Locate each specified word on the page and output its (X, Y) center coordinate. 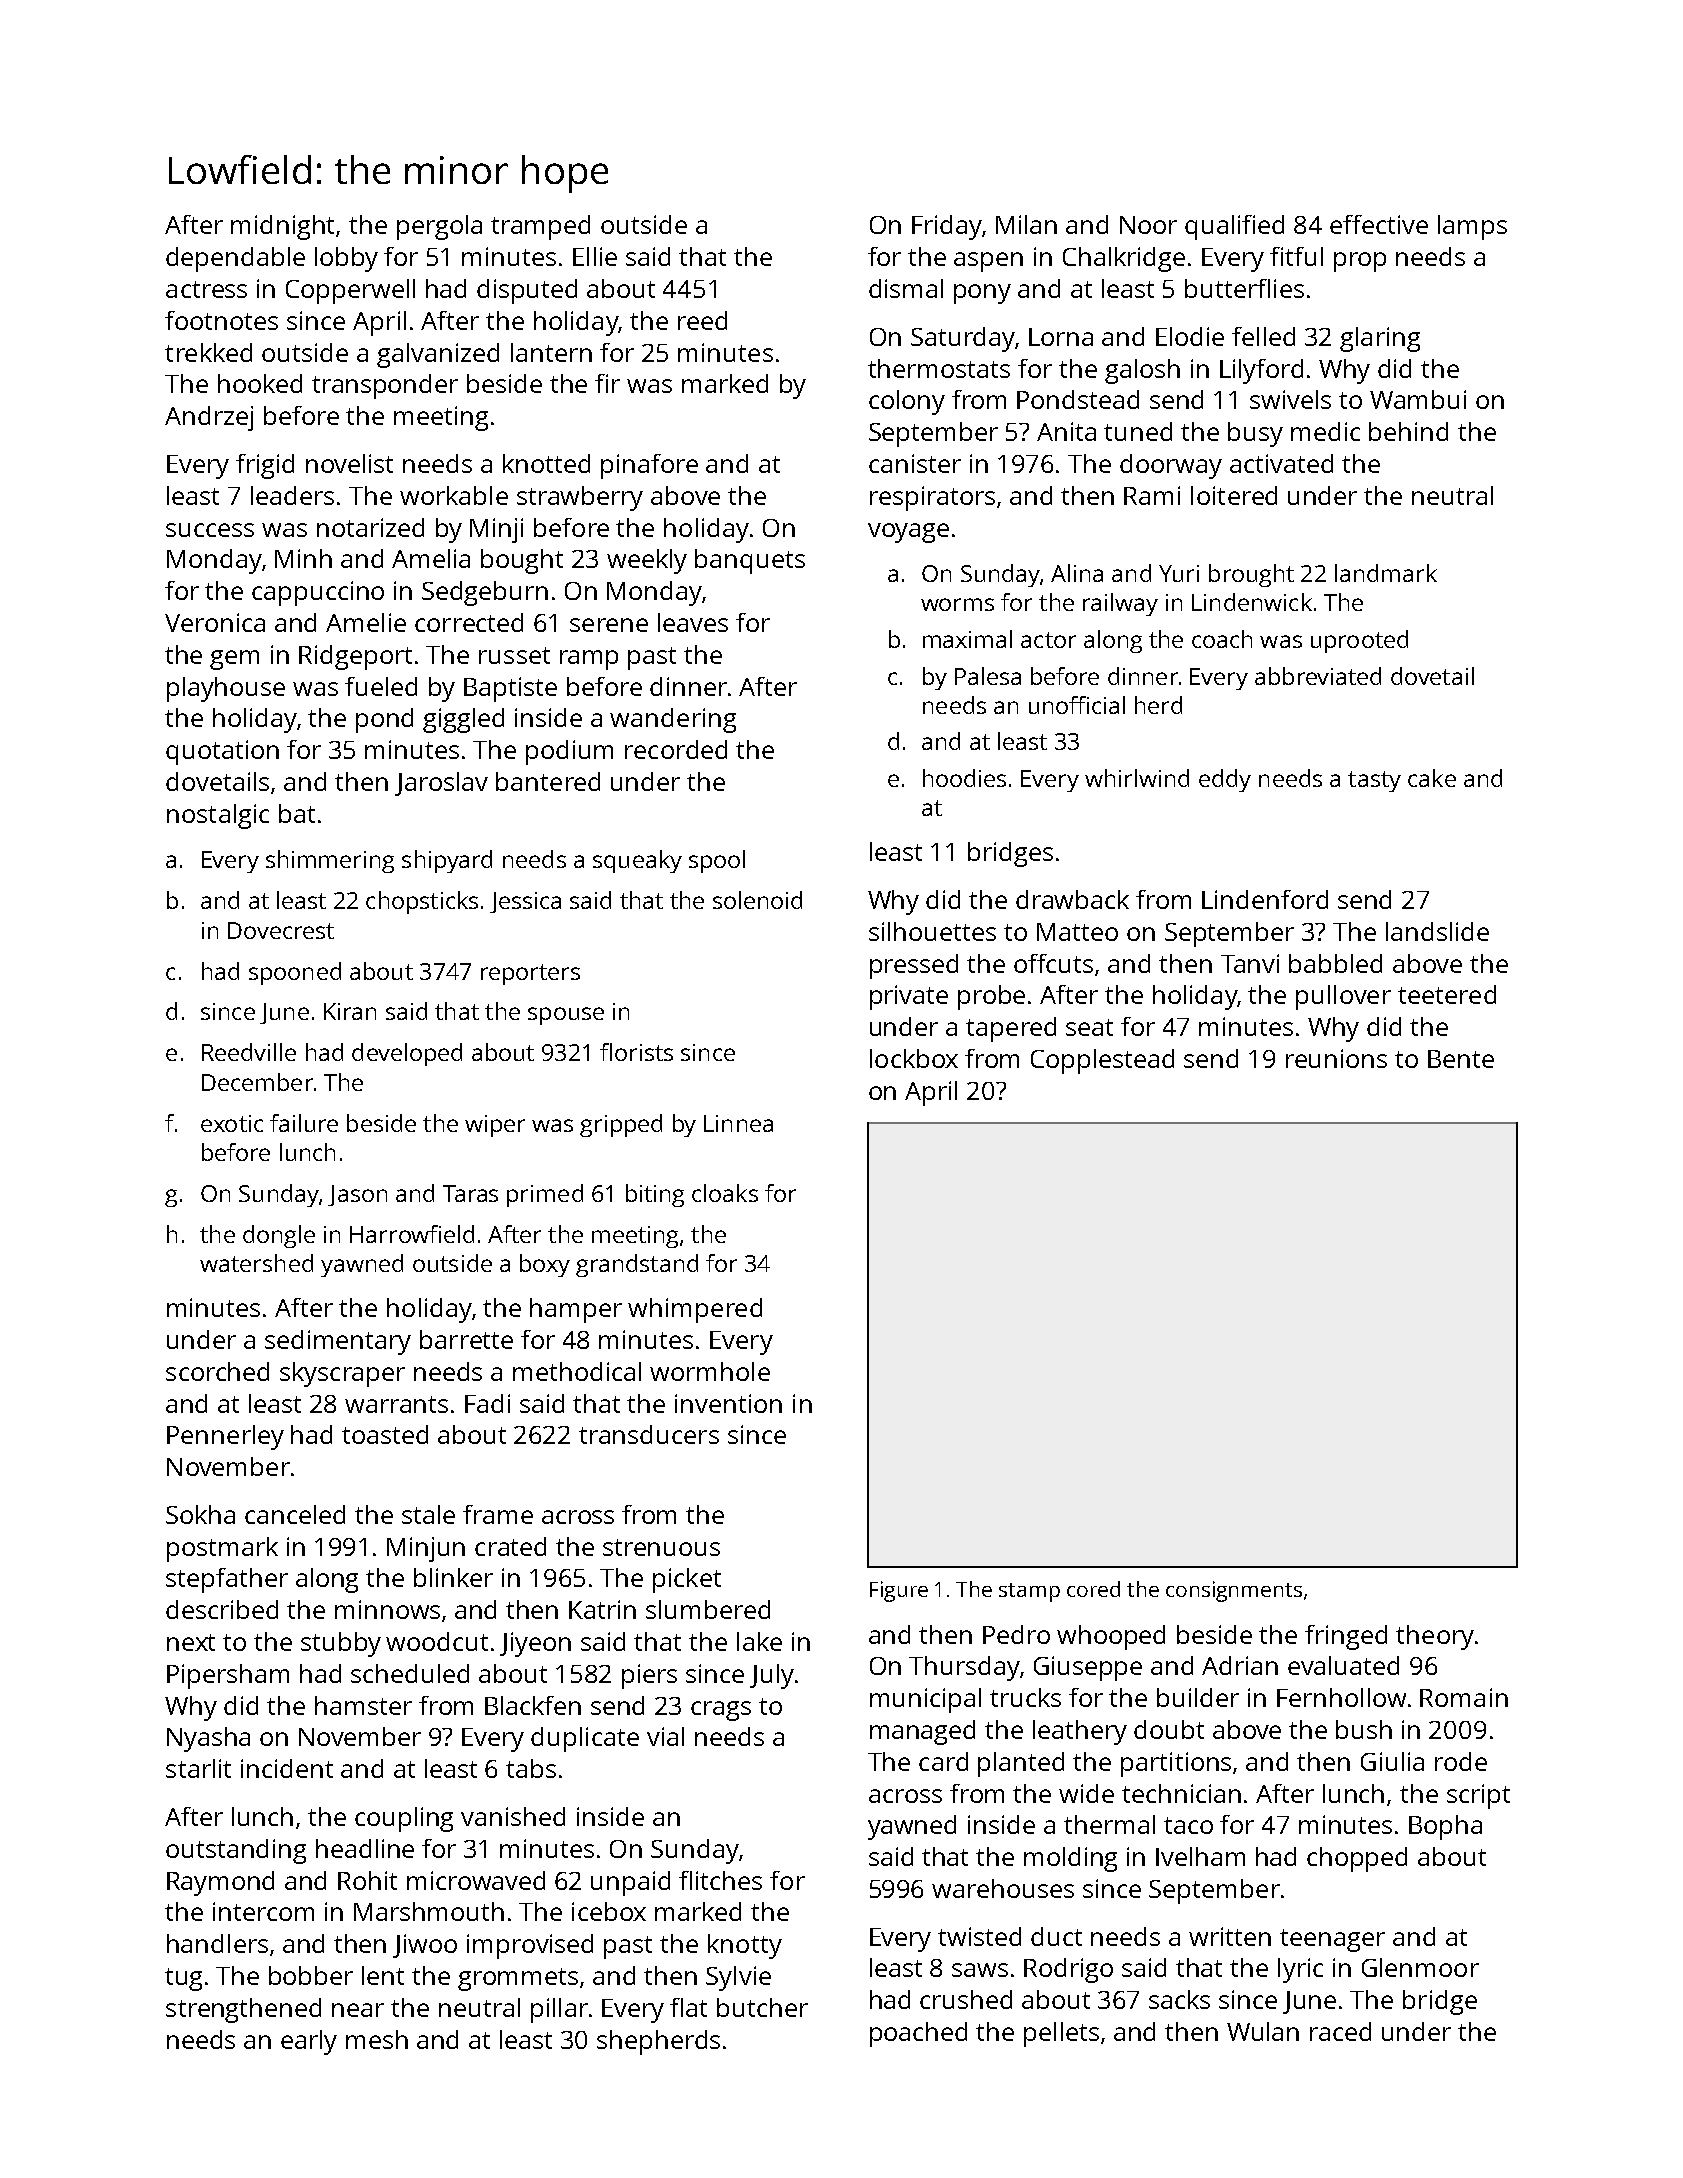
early (309, 2042)
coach (1222, 639)
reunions (1336, 1058)
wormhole (710, 1371)
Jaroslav (441, 784)
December (257, 1082)
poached (918, 2034)
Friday (947, 227)
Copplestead (1102, 1061)
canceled (295, 1514)
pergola (439, 227)
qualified (1234, 227)
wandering (673, 720)
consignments (1234, 1591)
